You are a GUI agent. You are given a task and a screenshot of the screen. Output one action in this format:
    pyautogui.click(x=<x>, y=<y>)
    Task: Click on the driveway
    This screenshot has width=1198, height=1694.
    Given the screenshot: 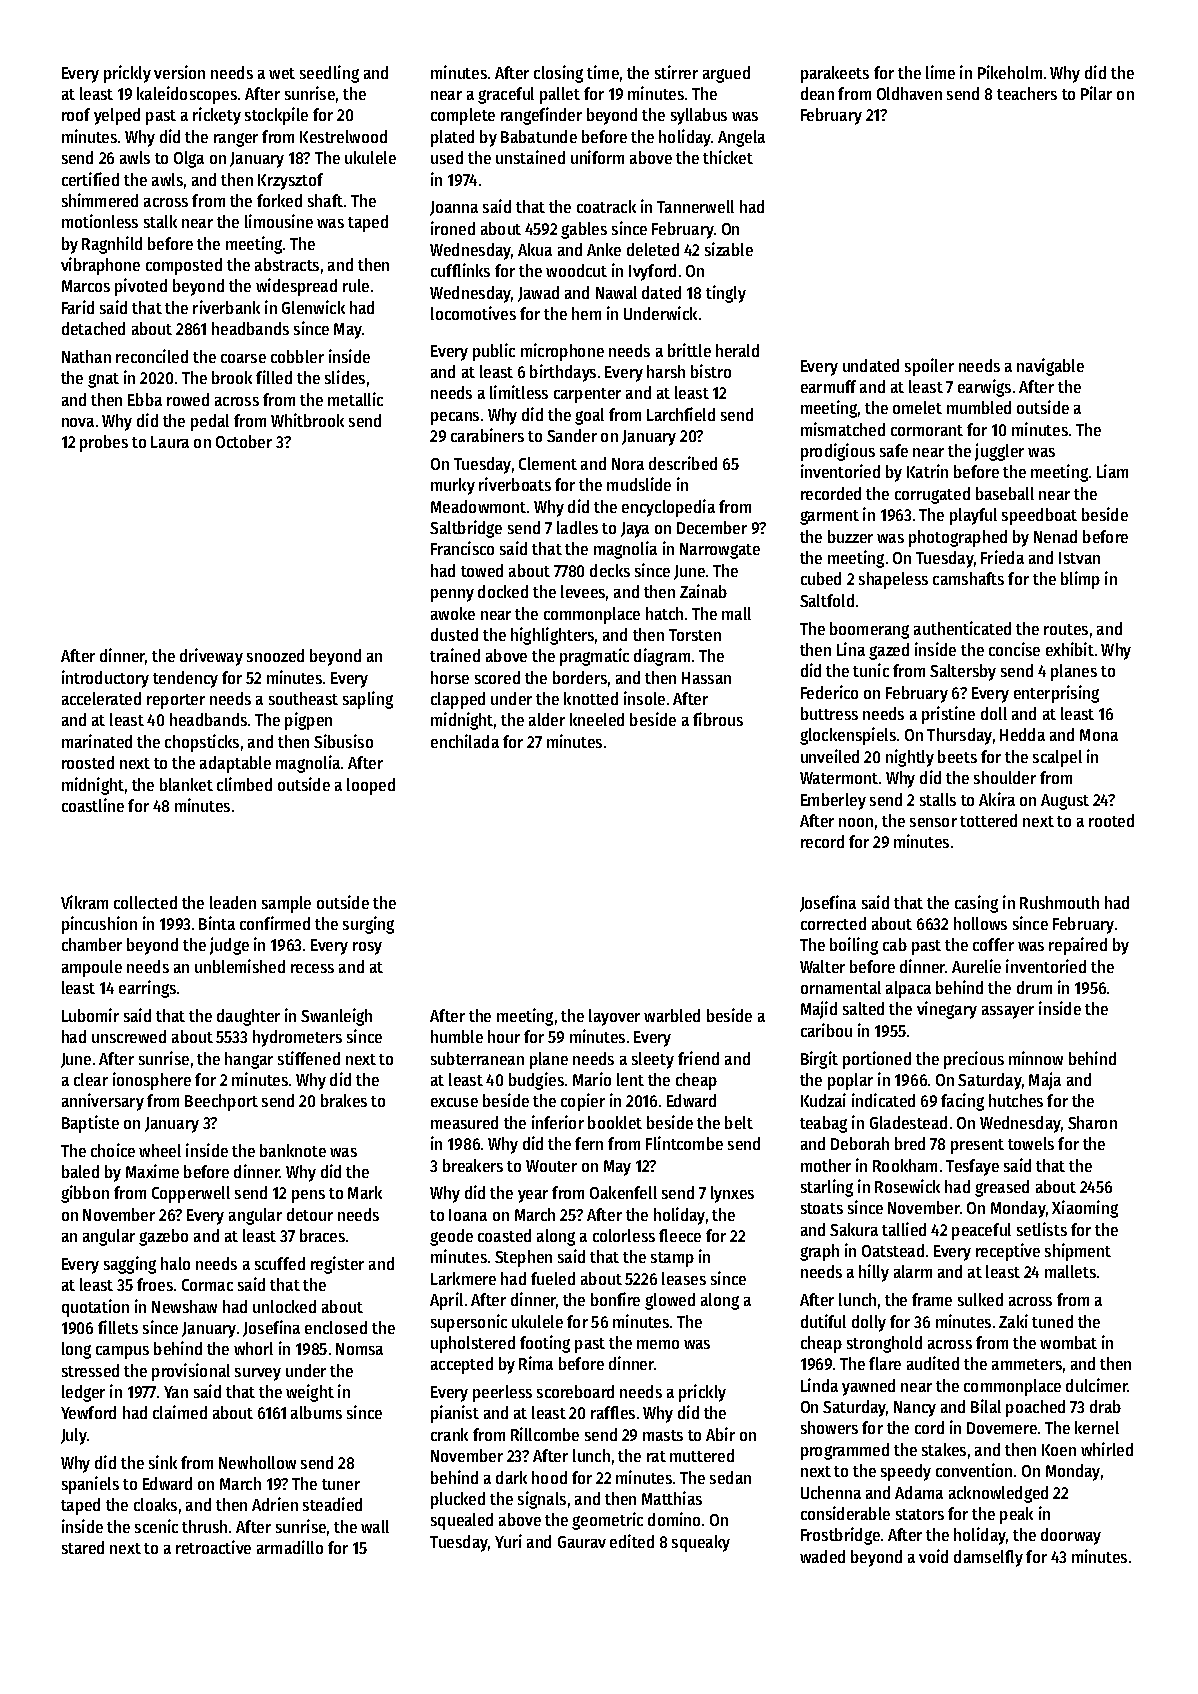 What is the action you would take?
    pyautogui.click(x=211, y=657)
